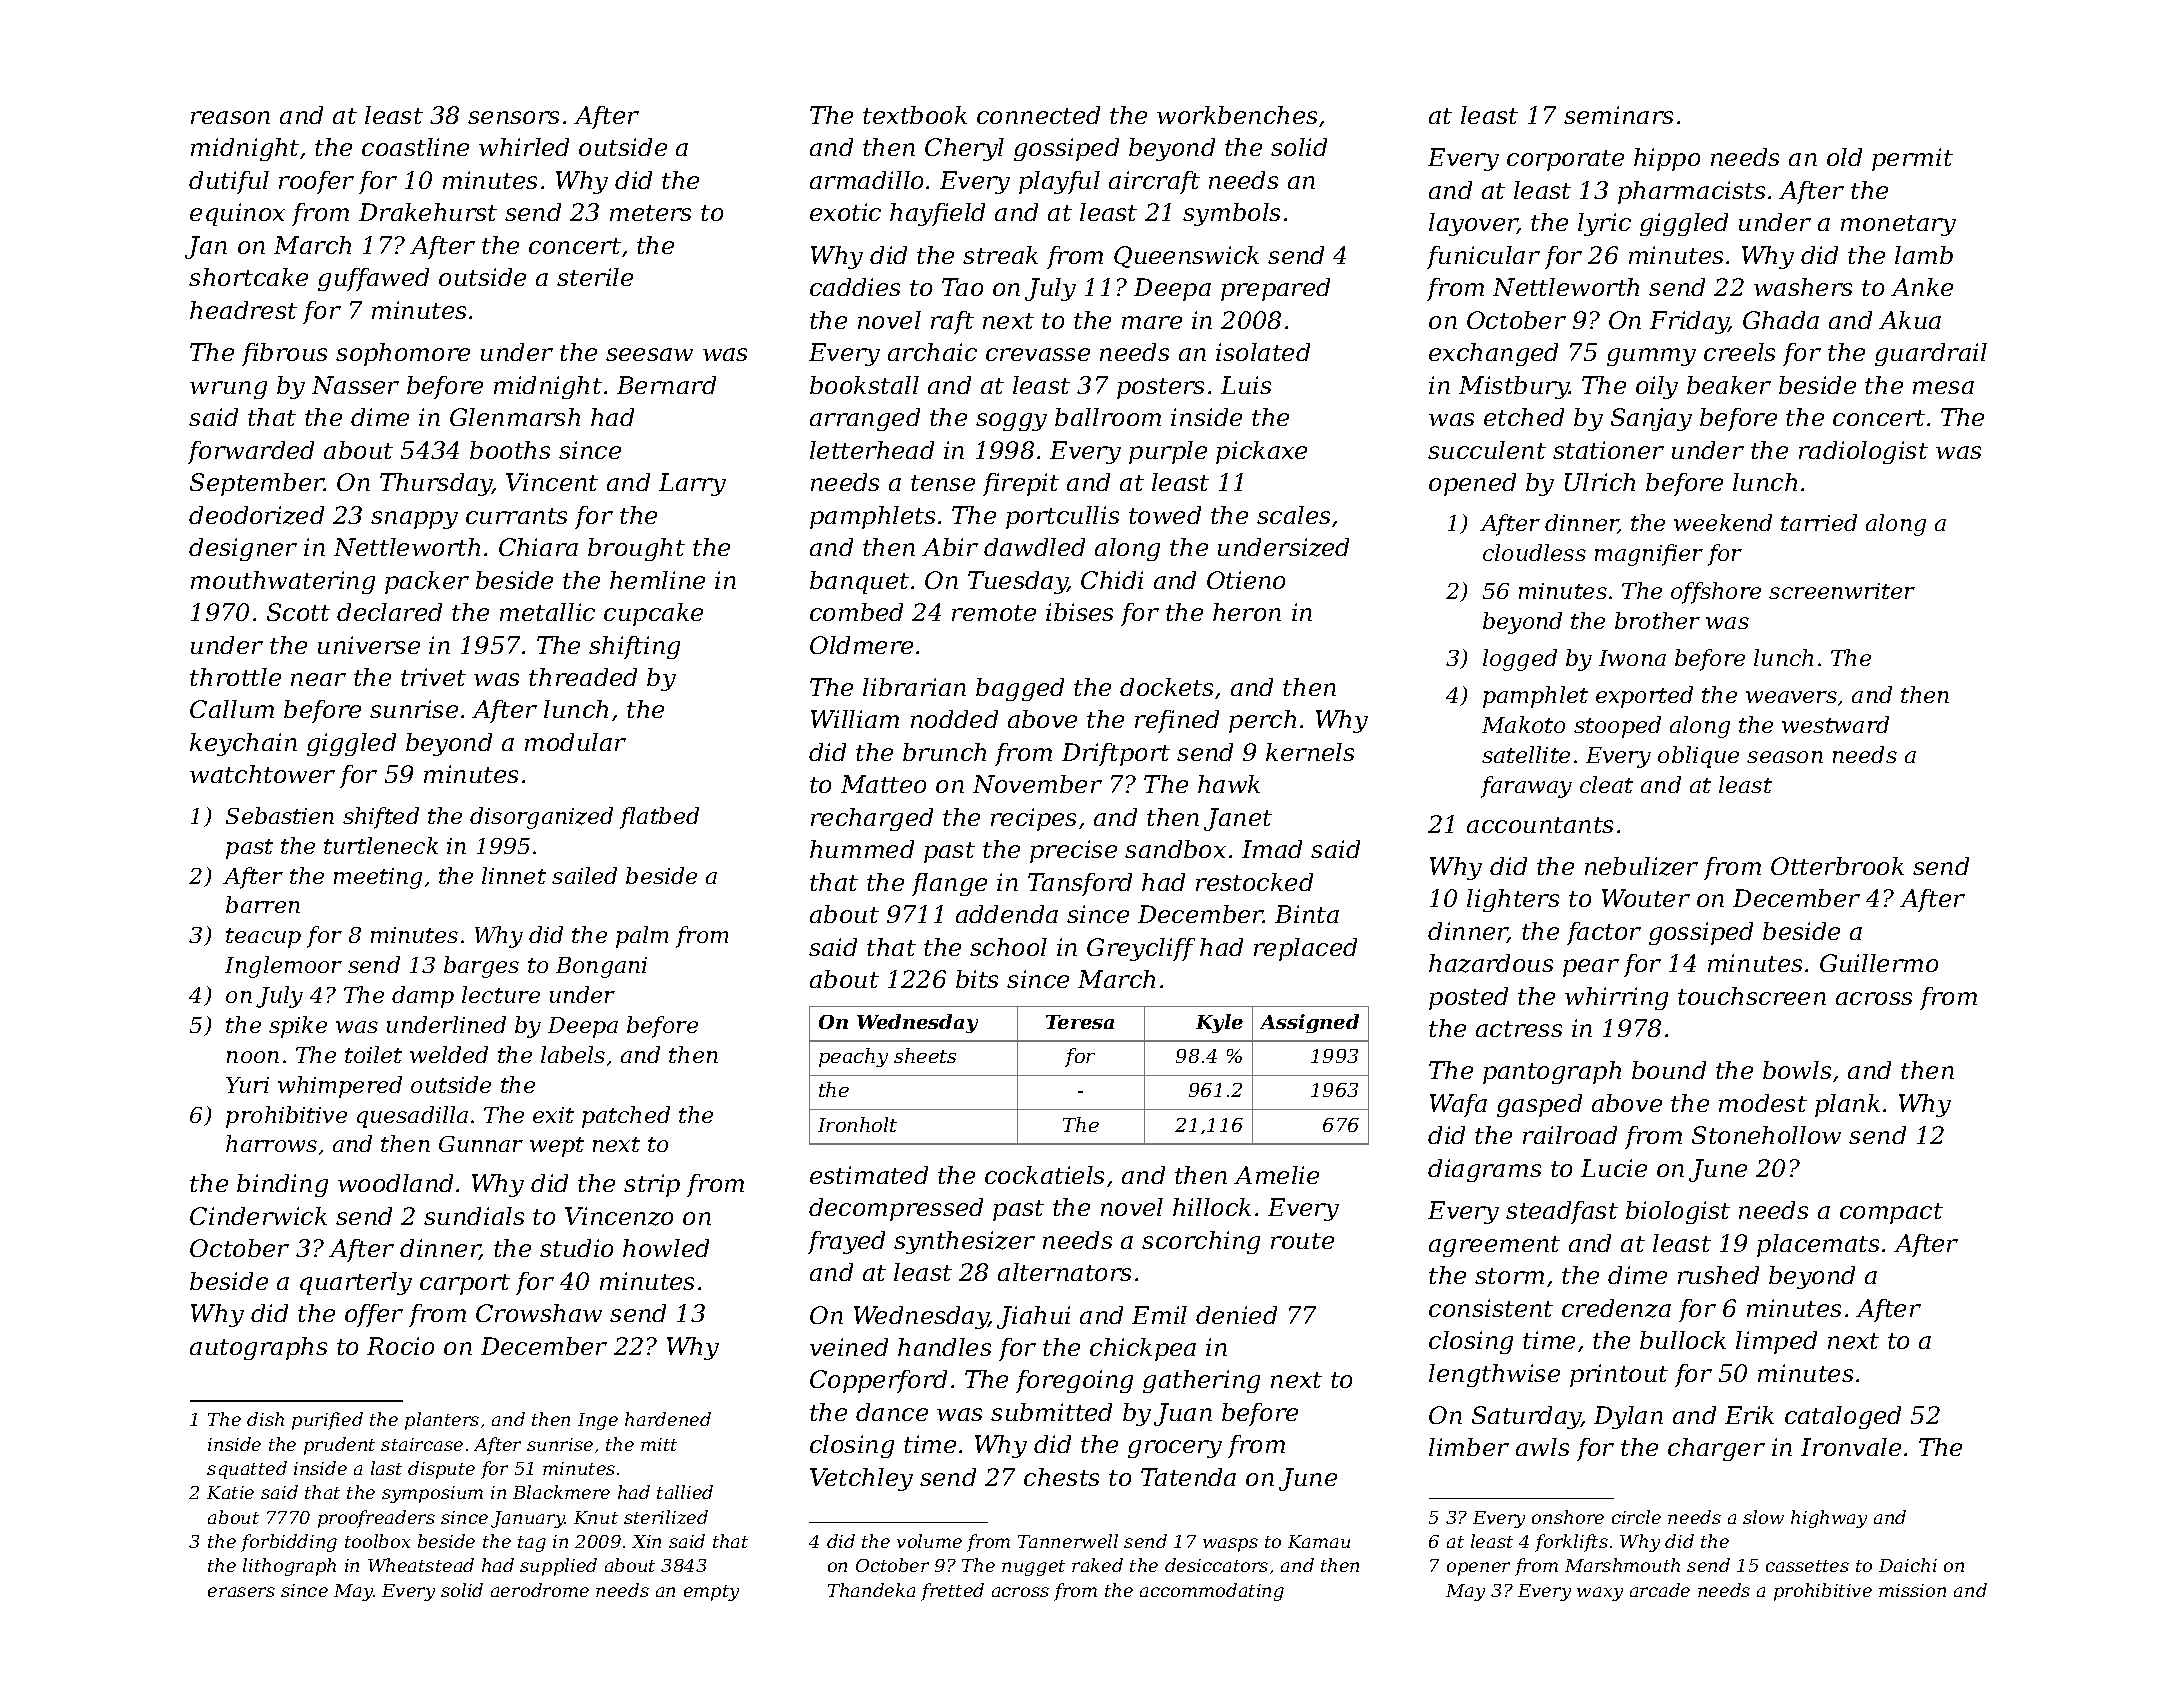  What do you see at coordinates (871, 1590) in the image?
I see `Thandeka` at bounding box center [871, 1590].
